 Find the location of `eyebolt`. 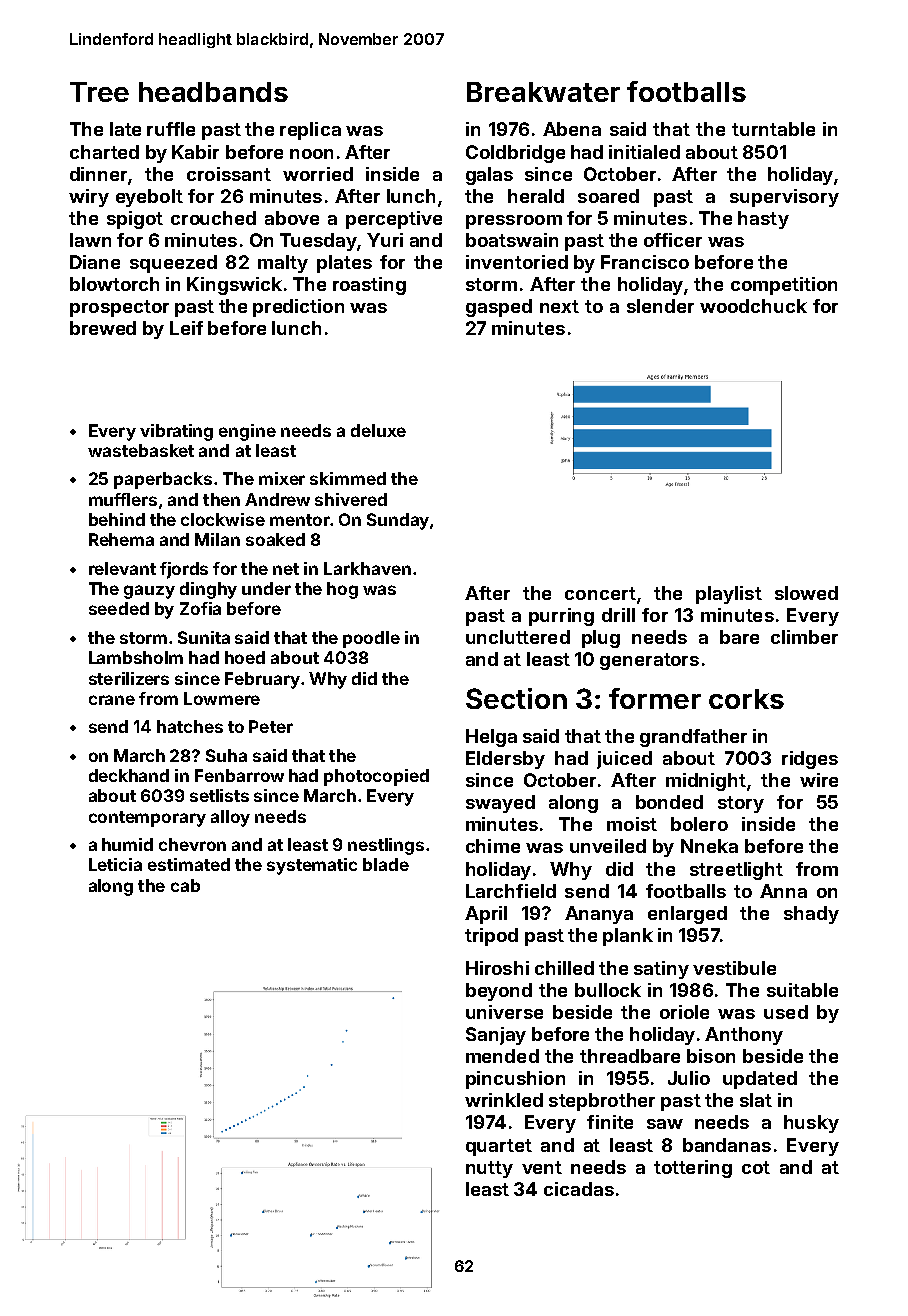

eyebolt is located at coordinates (149, 198).
